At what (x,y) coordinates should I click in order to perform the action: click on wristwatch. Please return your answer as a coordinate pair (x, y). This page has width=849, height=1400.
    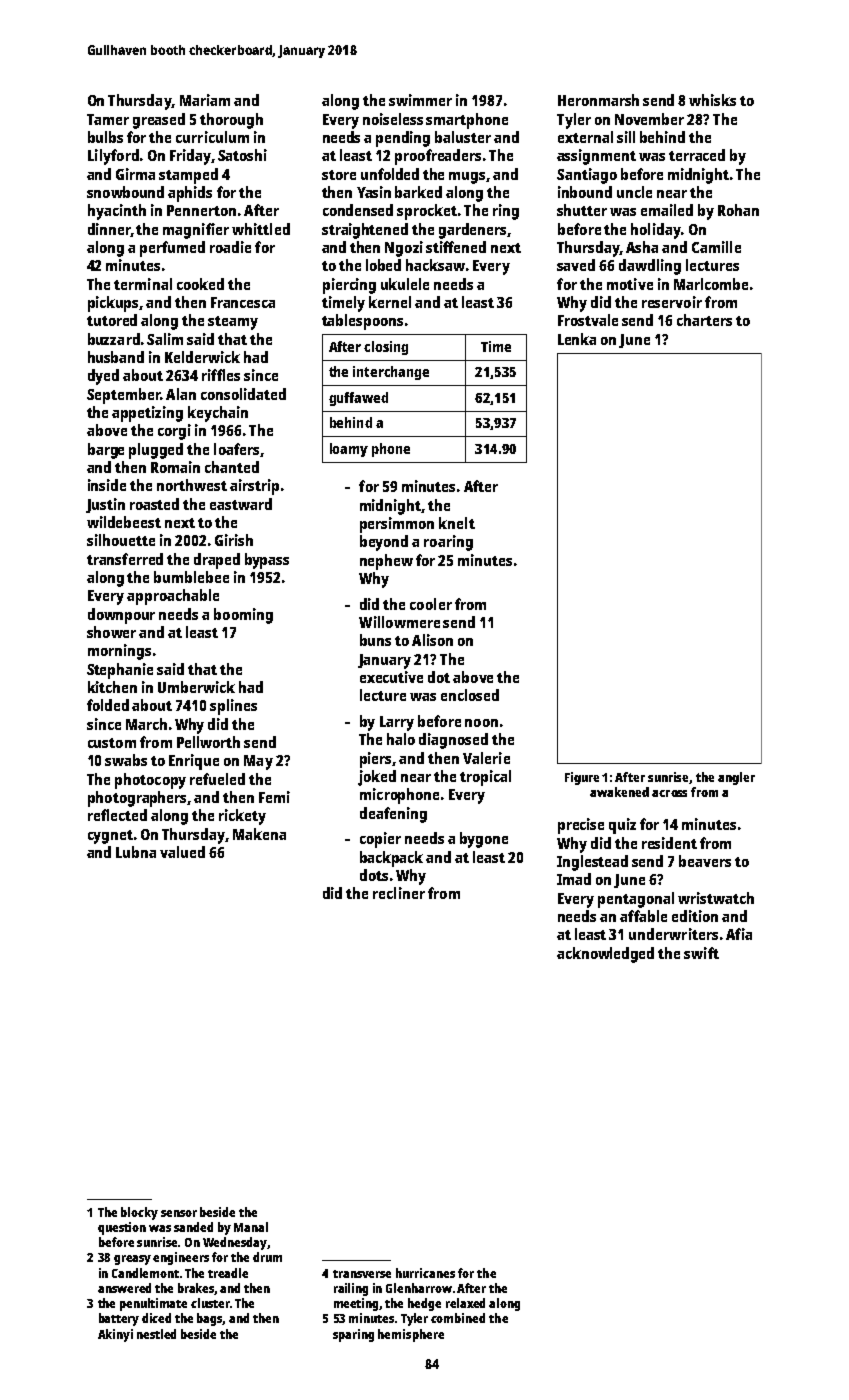
    Looking at the image, I should click on (716, 898).
